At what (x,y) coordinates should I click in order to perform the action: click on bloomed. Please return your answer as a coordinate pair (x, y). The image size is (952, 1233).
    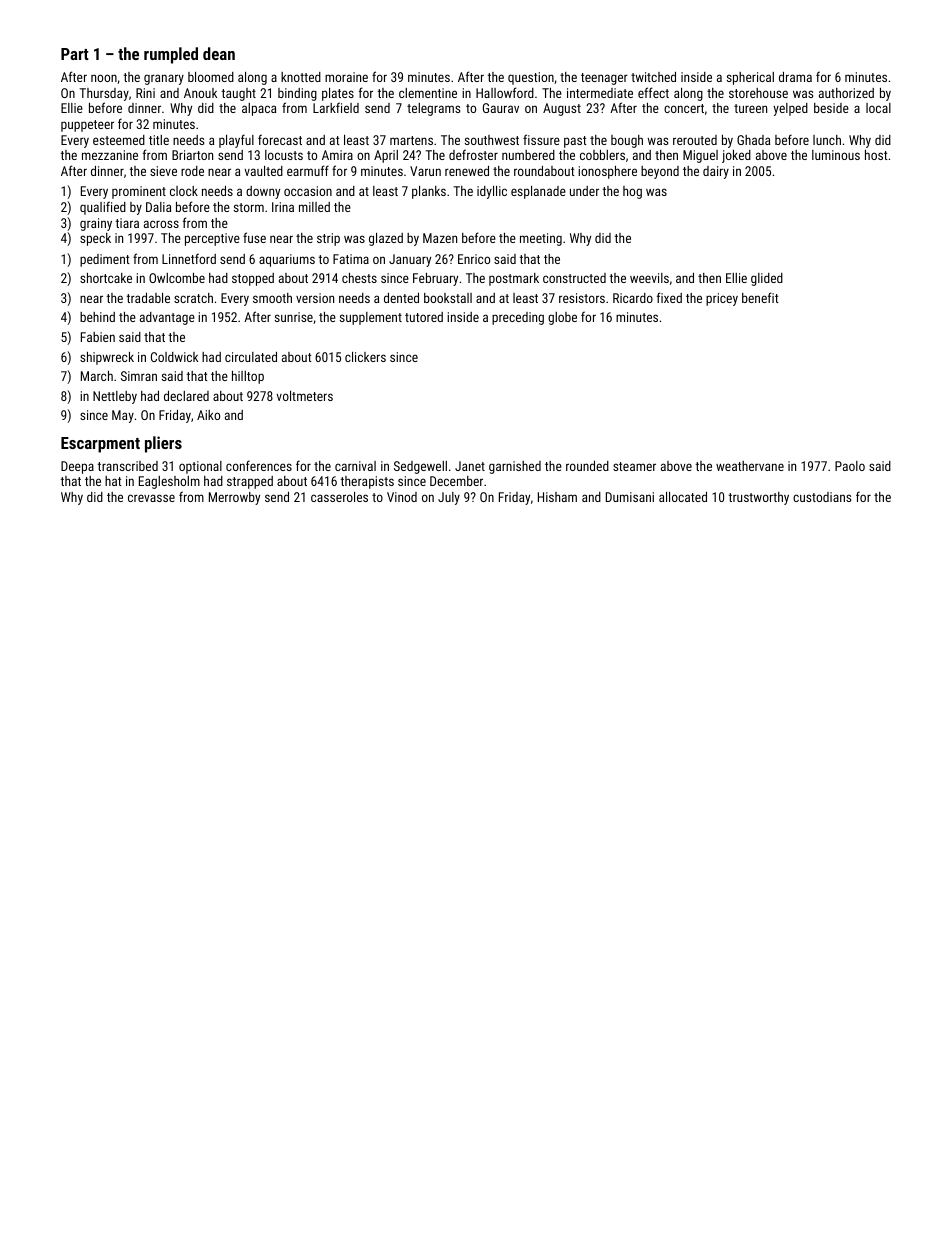
    Looking at the image, I should click on (211, 77).
